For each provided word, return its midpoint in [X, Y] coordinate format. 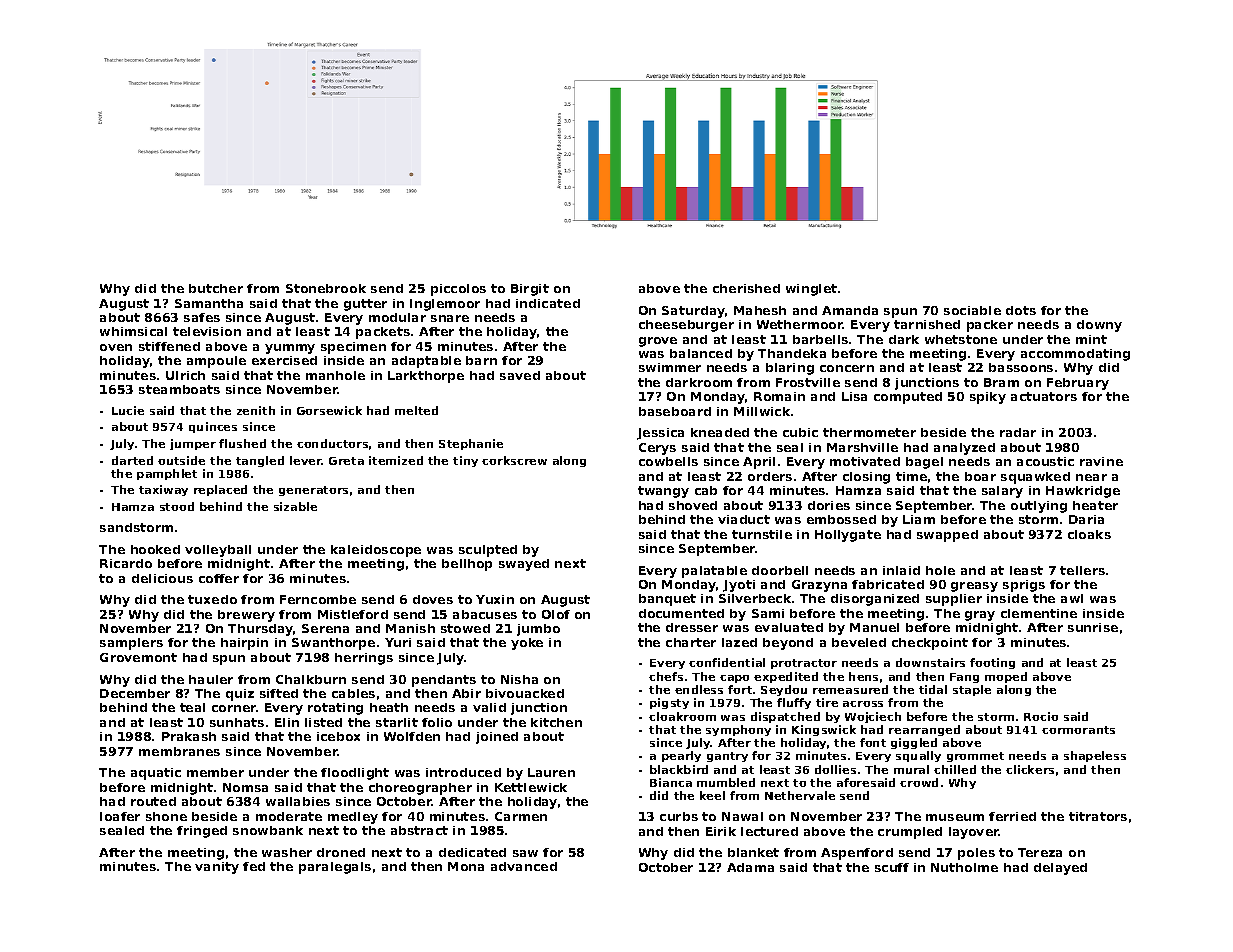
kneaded [720, 432]
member [215, 772]
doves [433, 599]
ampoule [216, 362]
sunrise [1093, 627]
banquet [667, 600]
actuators [1044, 396]
